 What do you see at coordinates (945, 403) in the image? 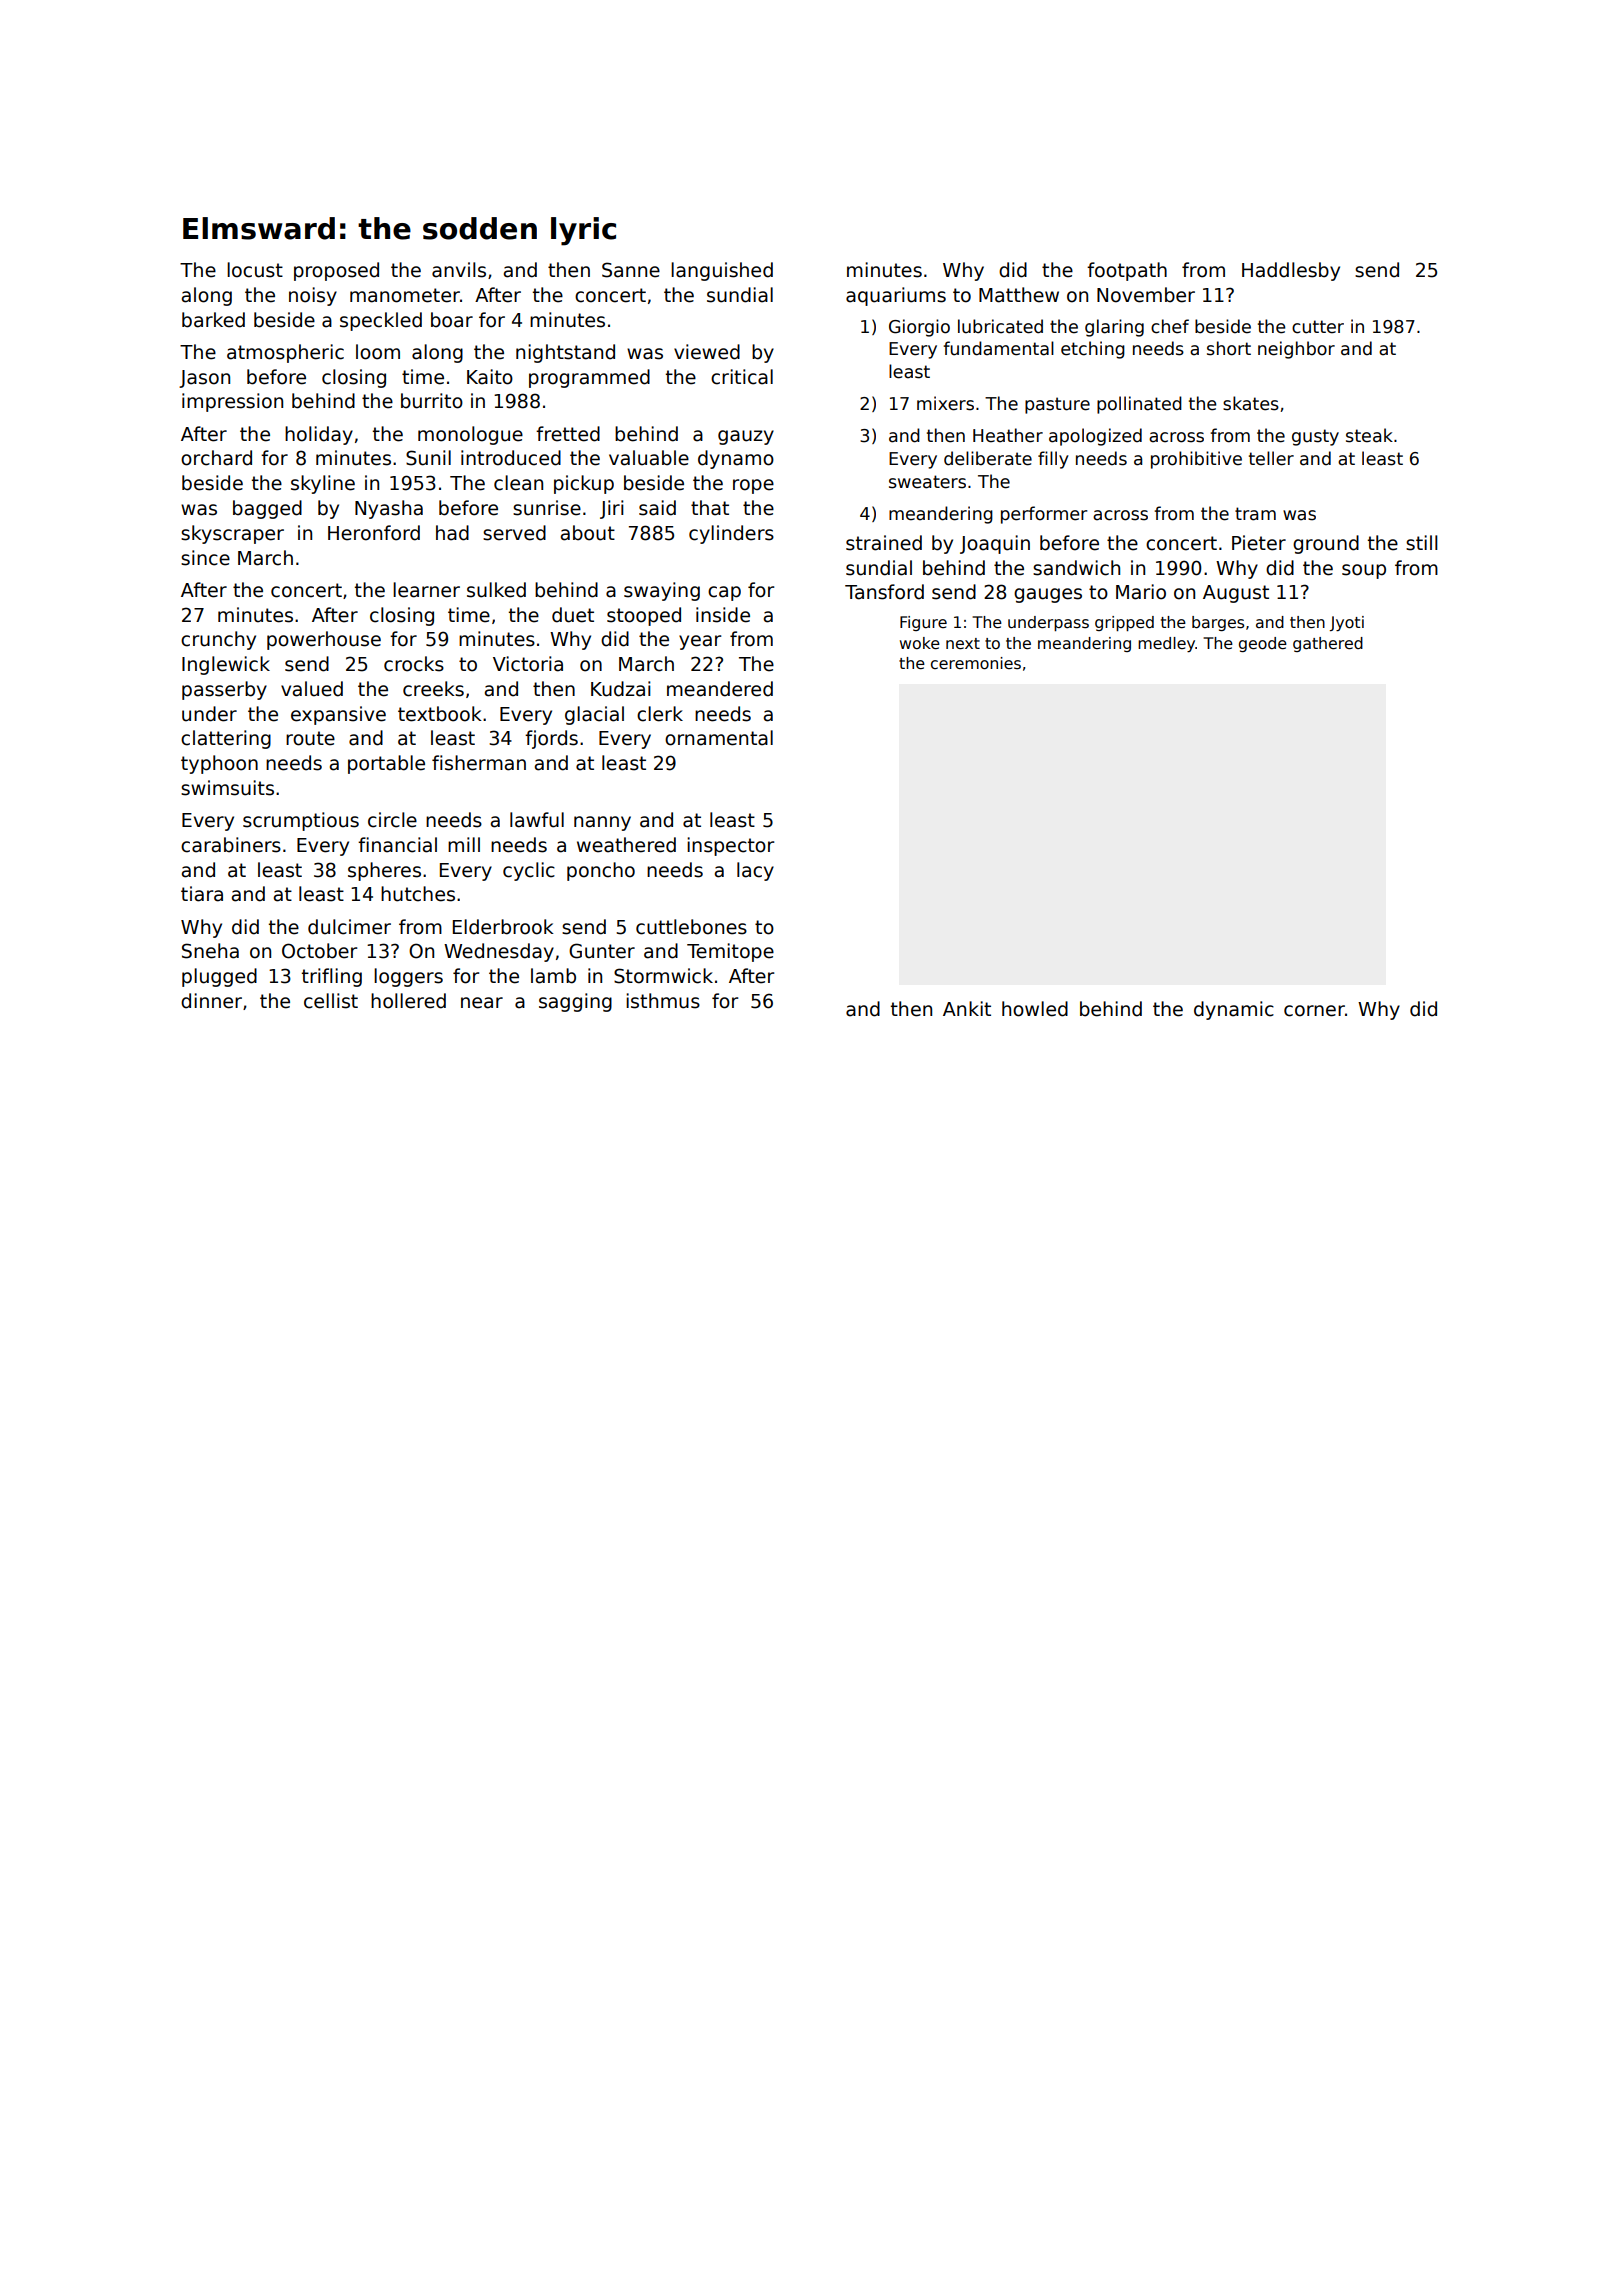
I see `mixers` at bounding box center [945, 403].
